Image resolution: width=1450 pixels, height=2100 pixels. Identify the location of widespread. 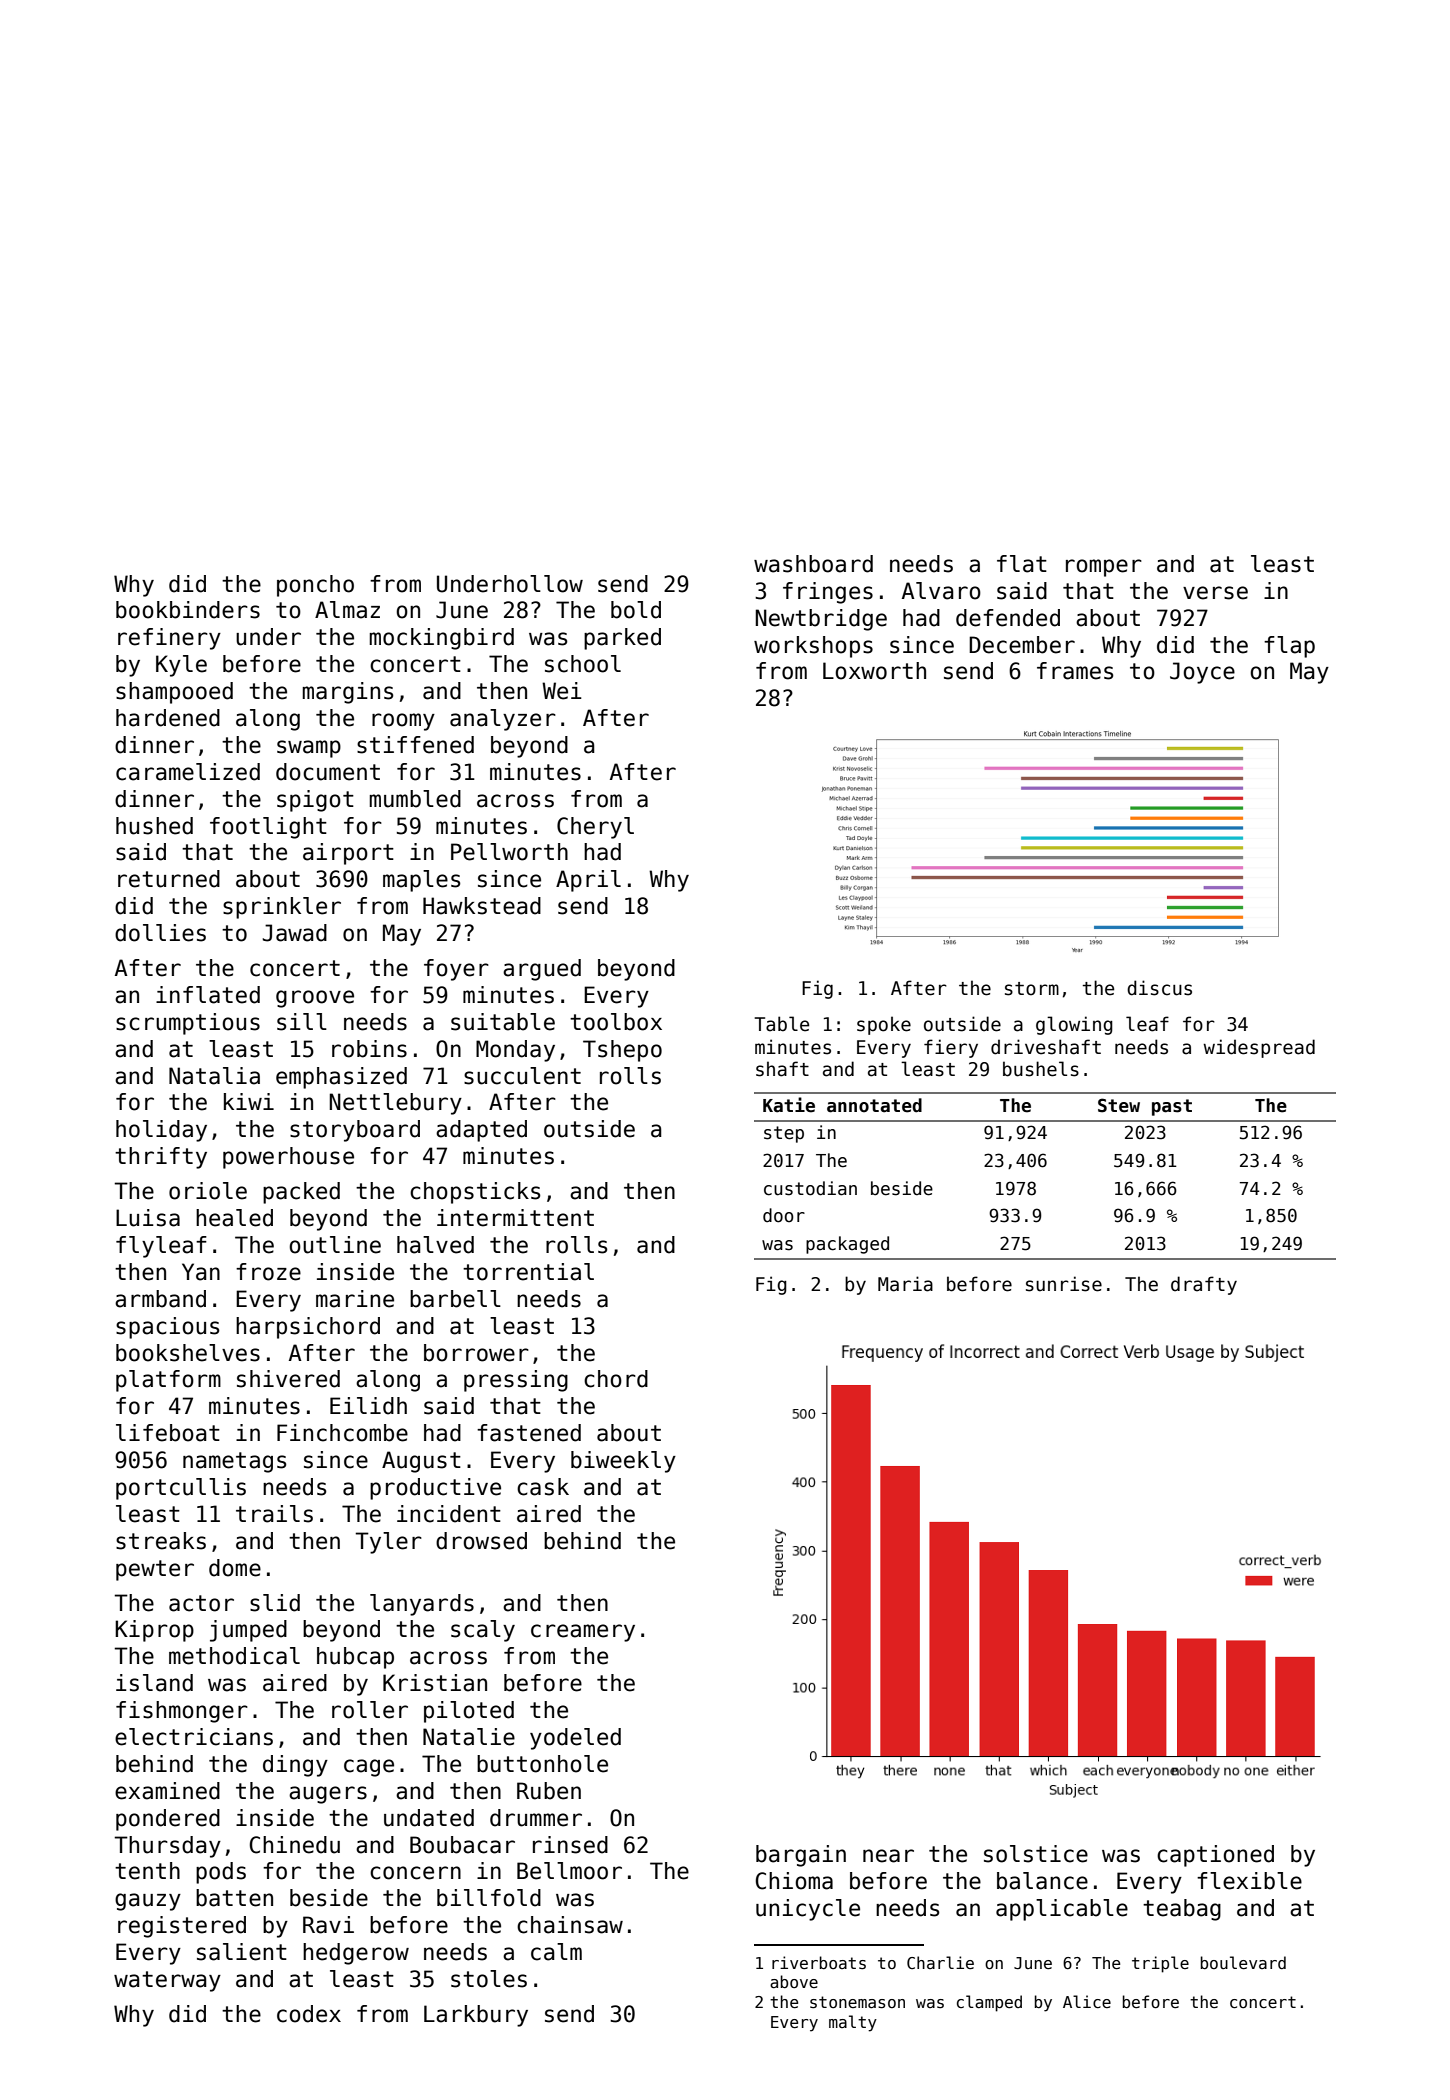
(1259, 1048).
